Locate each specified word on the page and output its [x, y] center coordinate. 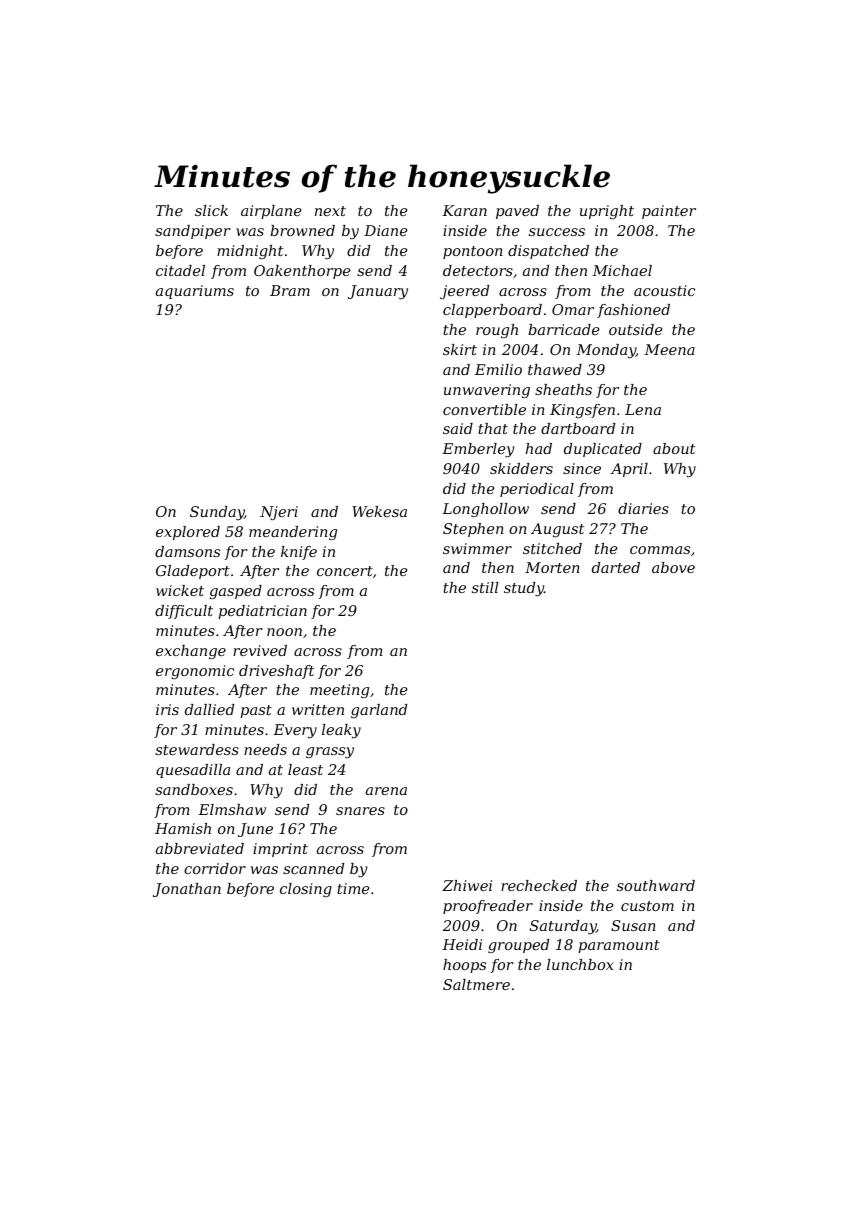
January [378, 292]
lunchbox [580, 964]
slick [211, 210]
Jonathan [187, 890]
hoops [464, 966]
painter [669, 212]
